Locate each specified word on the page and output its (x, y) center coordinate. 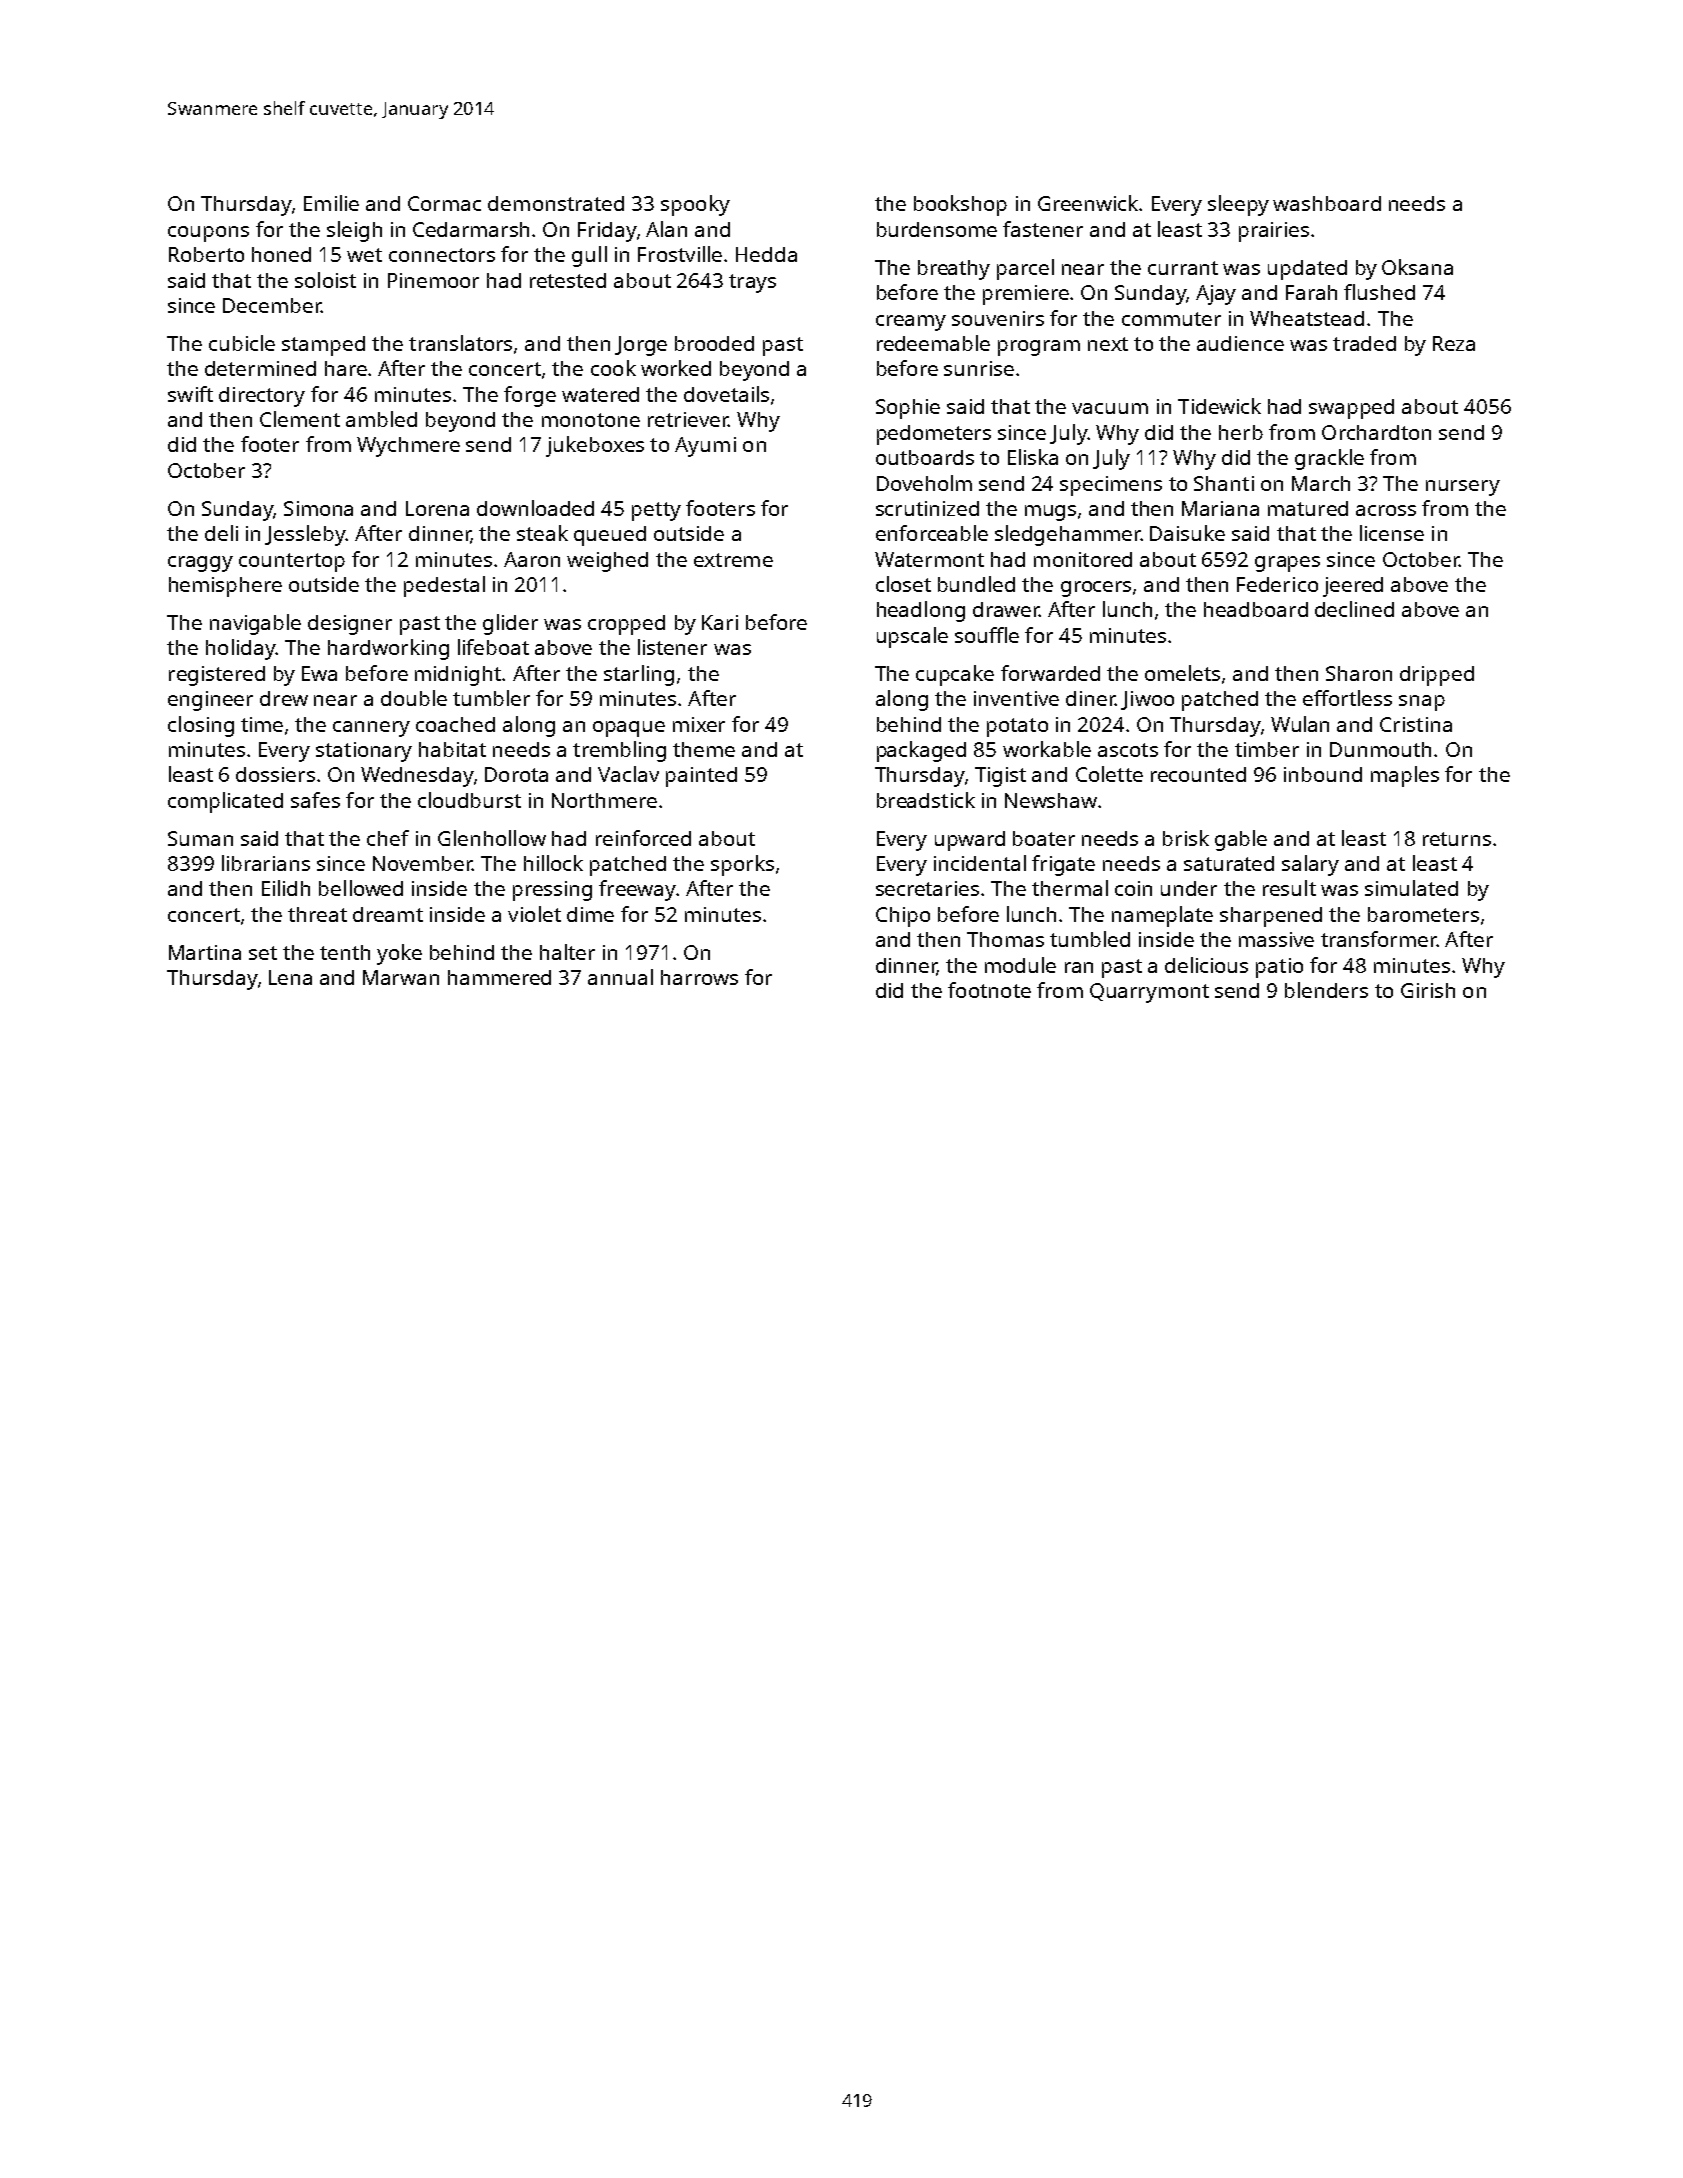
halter (567, 952)
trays (752, 283)
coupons (208, 234)
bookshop (960, 205)
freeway (637, 890)
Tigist (1000, 777)
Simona (318, 508)
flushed (1379, 292)
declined (1354, 609)
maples (1405, 776)
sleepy (1238, 205)
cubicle (242, 343)
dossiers (275, 774)
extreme (733, 560)
